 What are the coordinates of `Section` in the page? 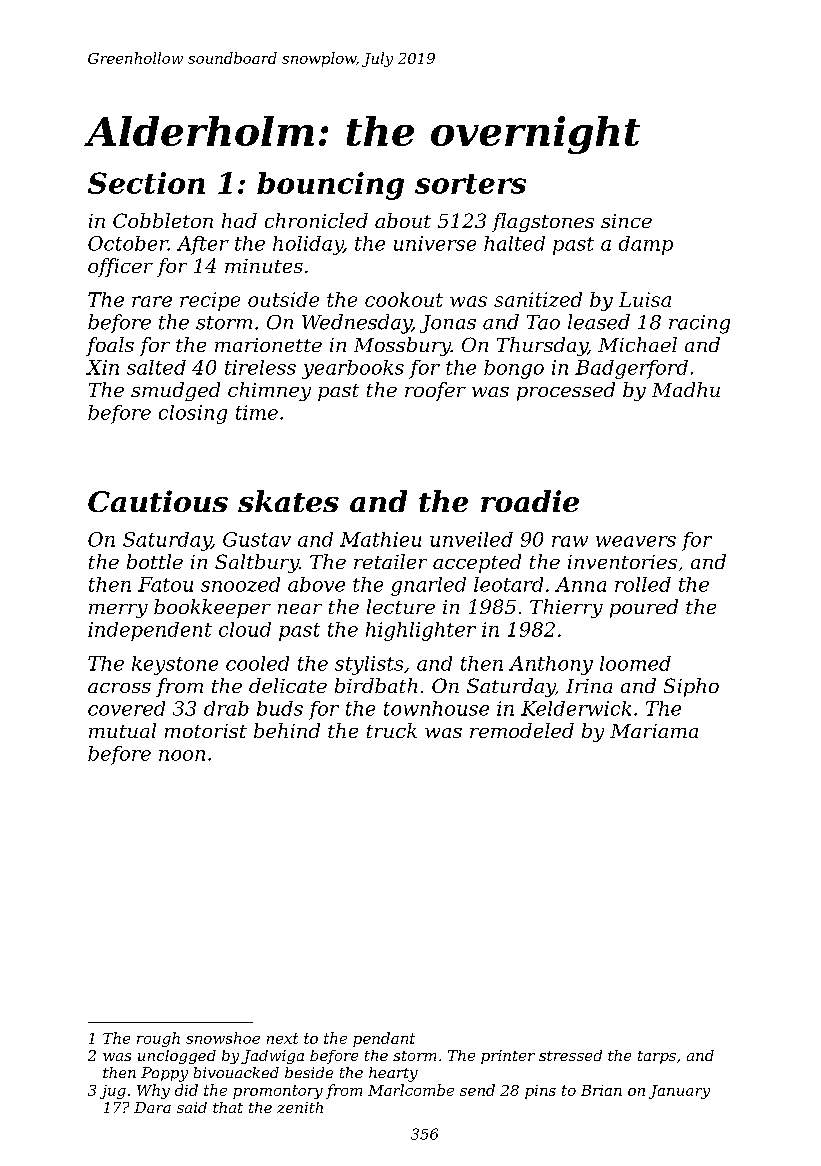 It's located at (146, 183).
